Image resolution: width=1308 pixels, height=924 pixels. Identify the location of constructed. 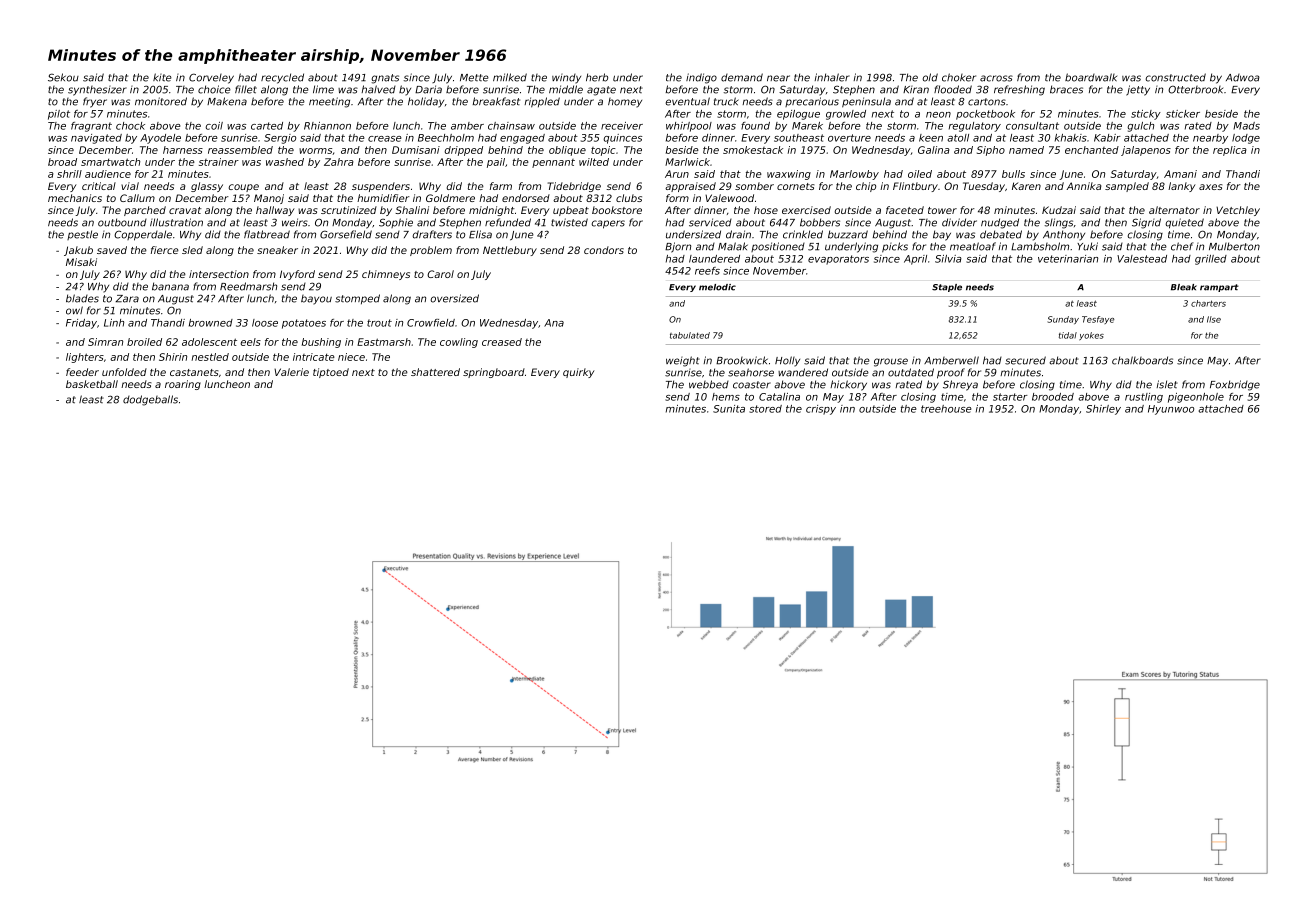
(1175, 77).
